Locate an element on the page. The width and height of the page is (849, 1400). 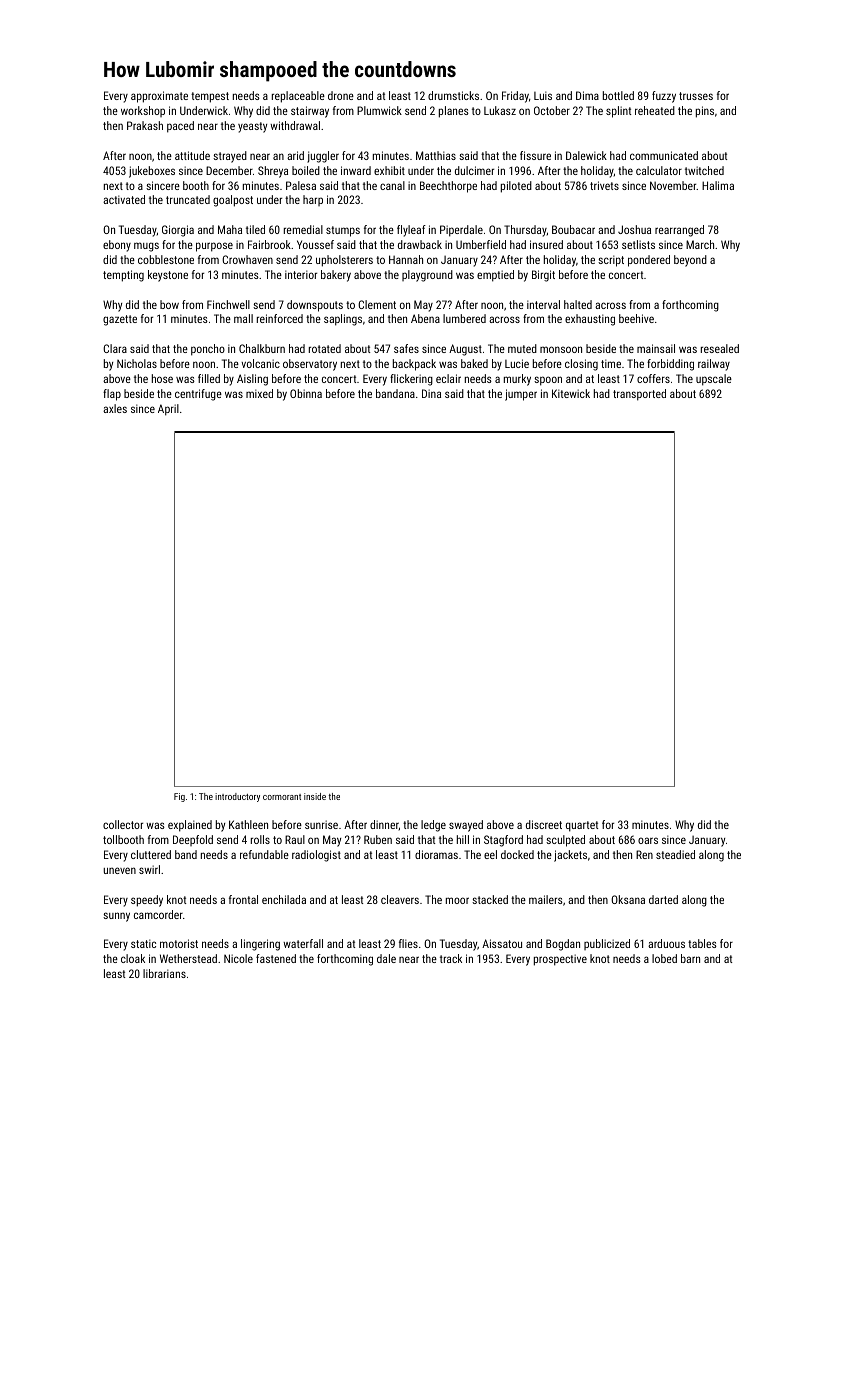
Kitewick is located at coordinates (571, 393).
